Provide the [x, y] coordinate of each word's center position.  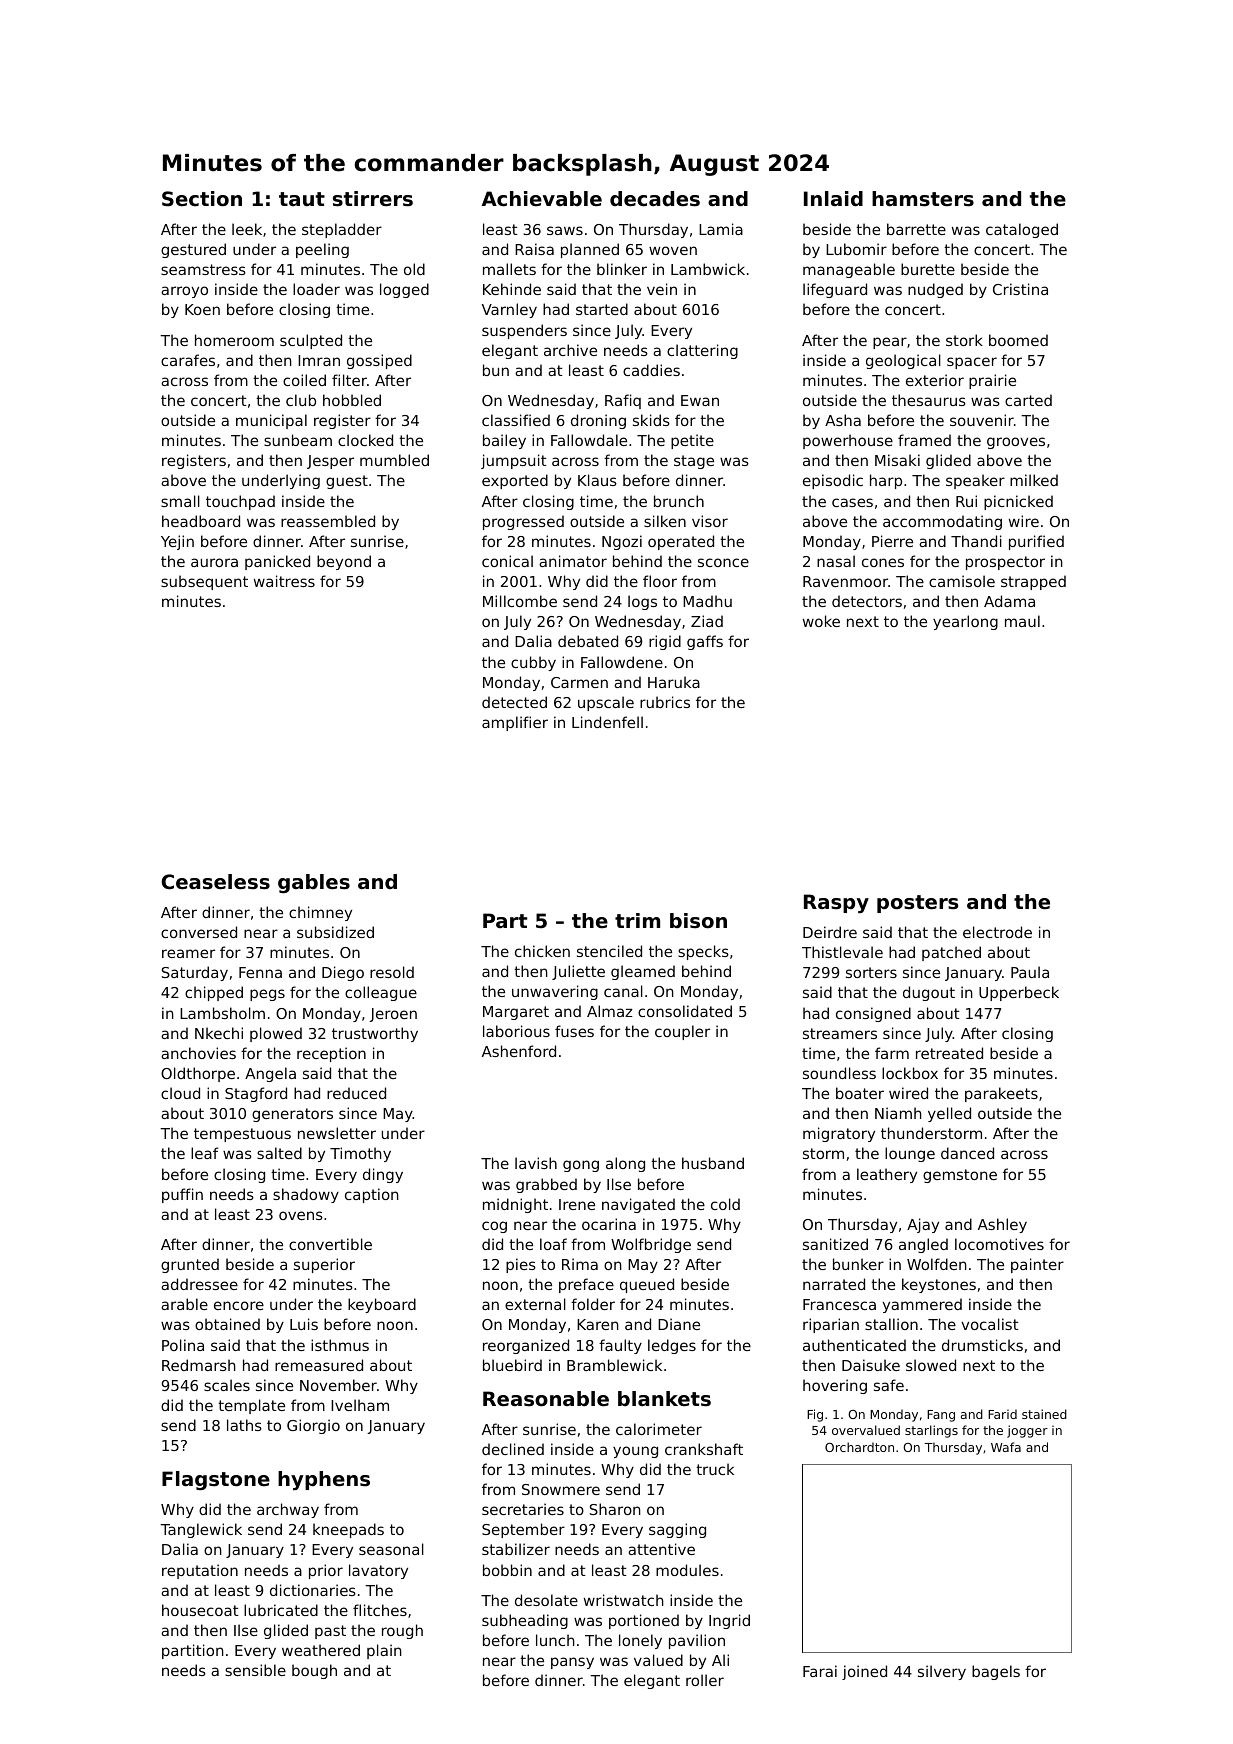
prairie [992, 381]
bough [314, 1671]
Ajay [923, 1225]
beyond [344, 562]
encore [239, 1305]
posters [917, 904]
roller [705, 1680]
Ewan [700, 400]
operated [681, 542]
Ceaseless [216, 882]
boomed [1018, 340]
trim [637, 920]
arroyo [184, 292]
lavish [536, 1163]
